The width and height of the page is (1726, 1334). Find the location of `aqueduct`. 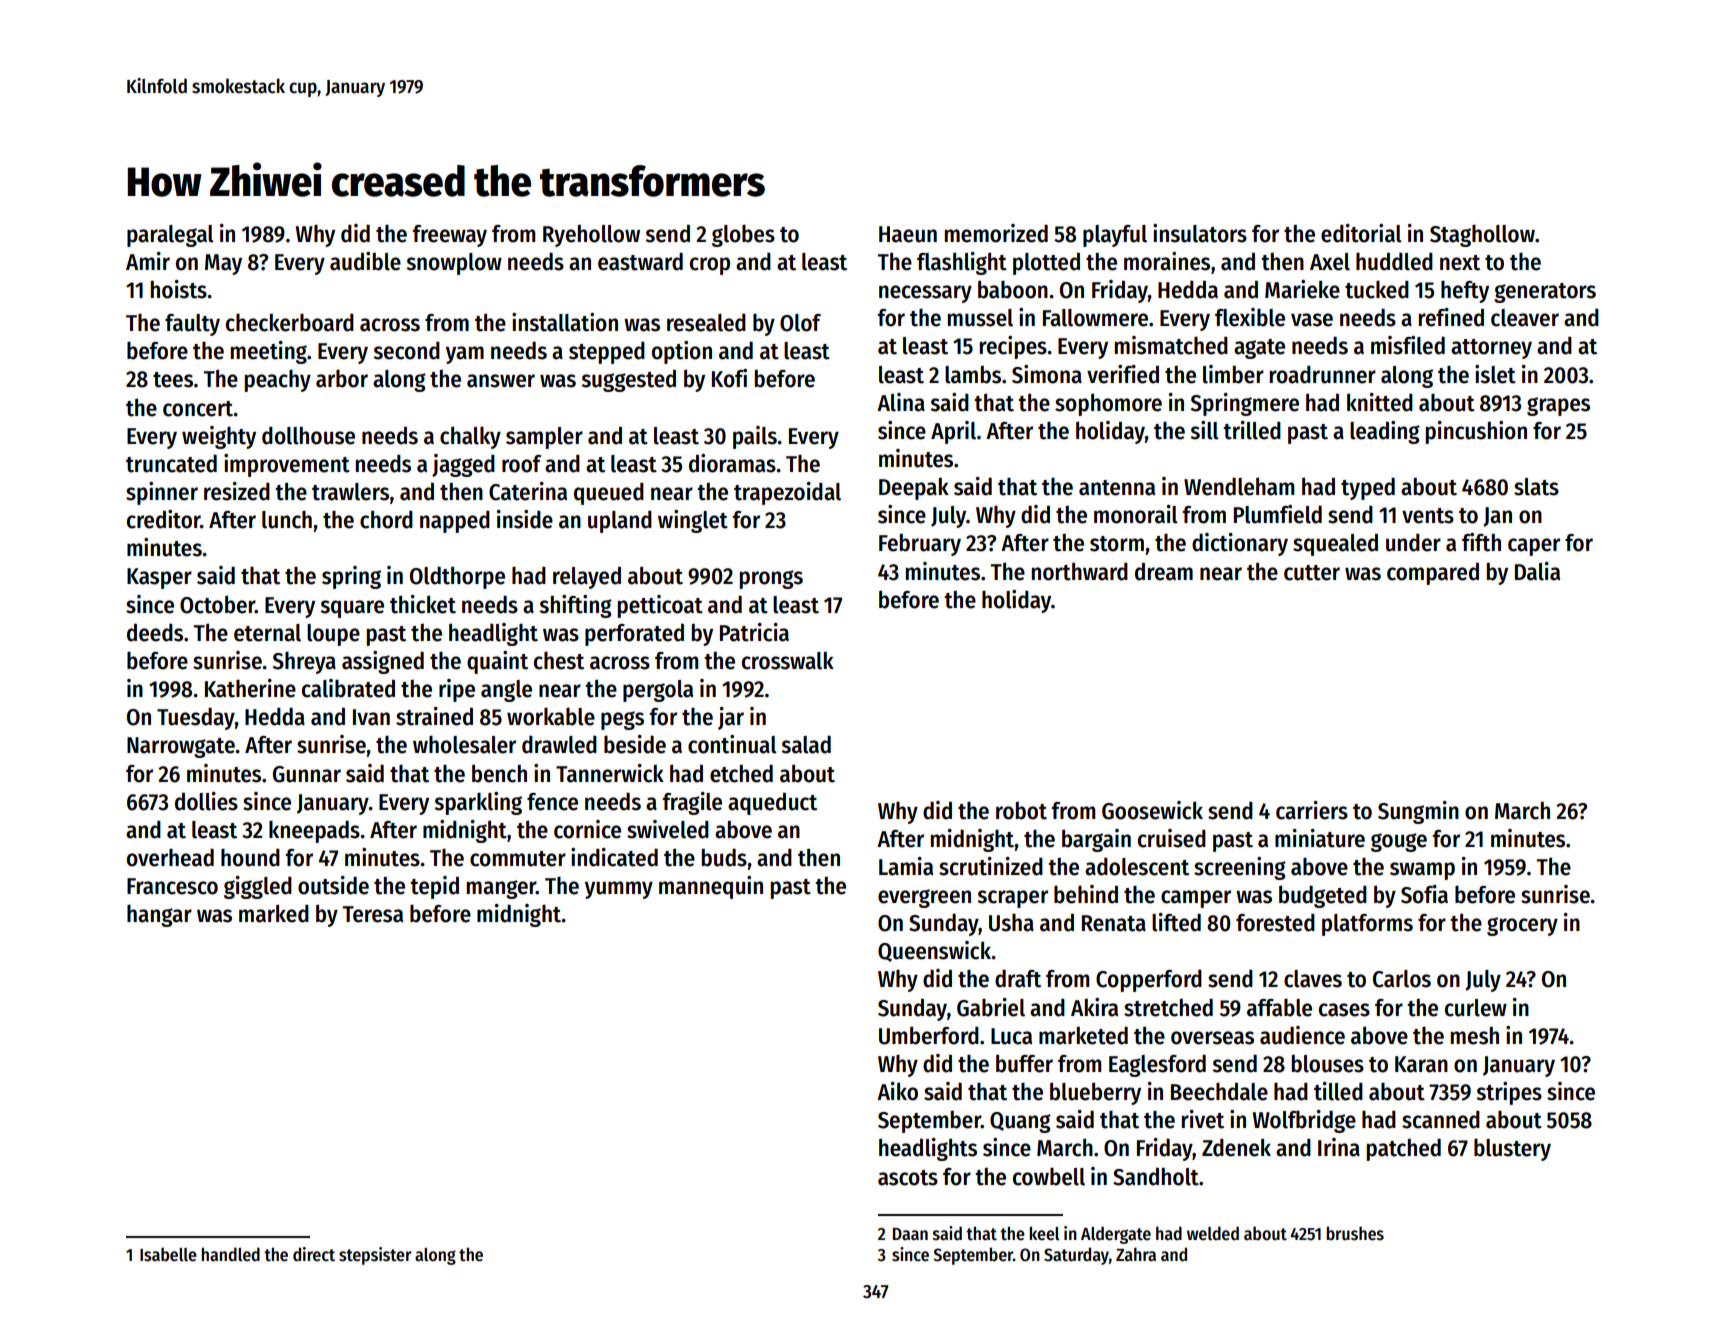

aqueduct is located at coordinates (772, 803).
